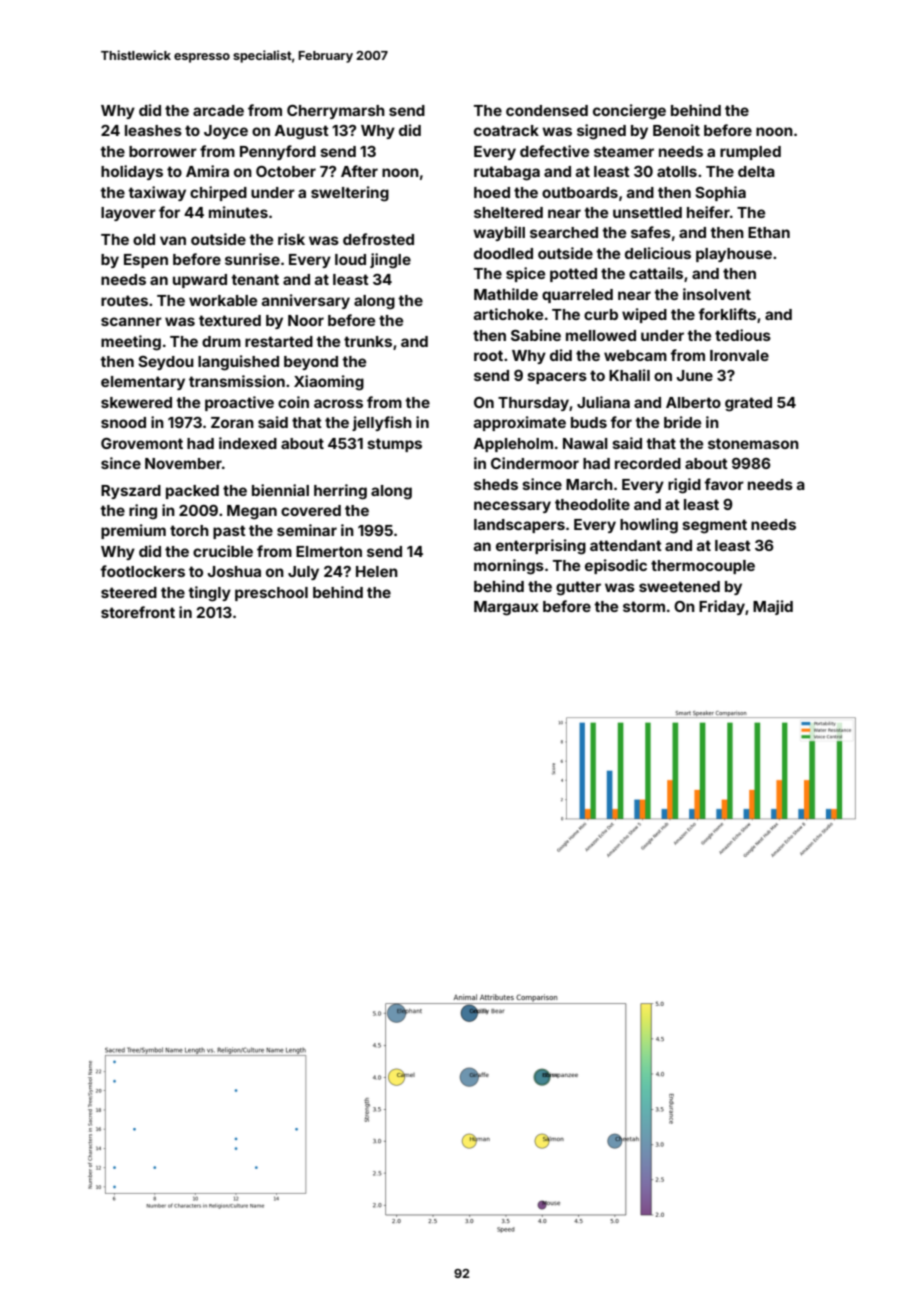 This page has height=1316, width=908. What do you see at coordinates (592, 504) in the page?
I see `theodolite` at bounding box center [592, 504].
